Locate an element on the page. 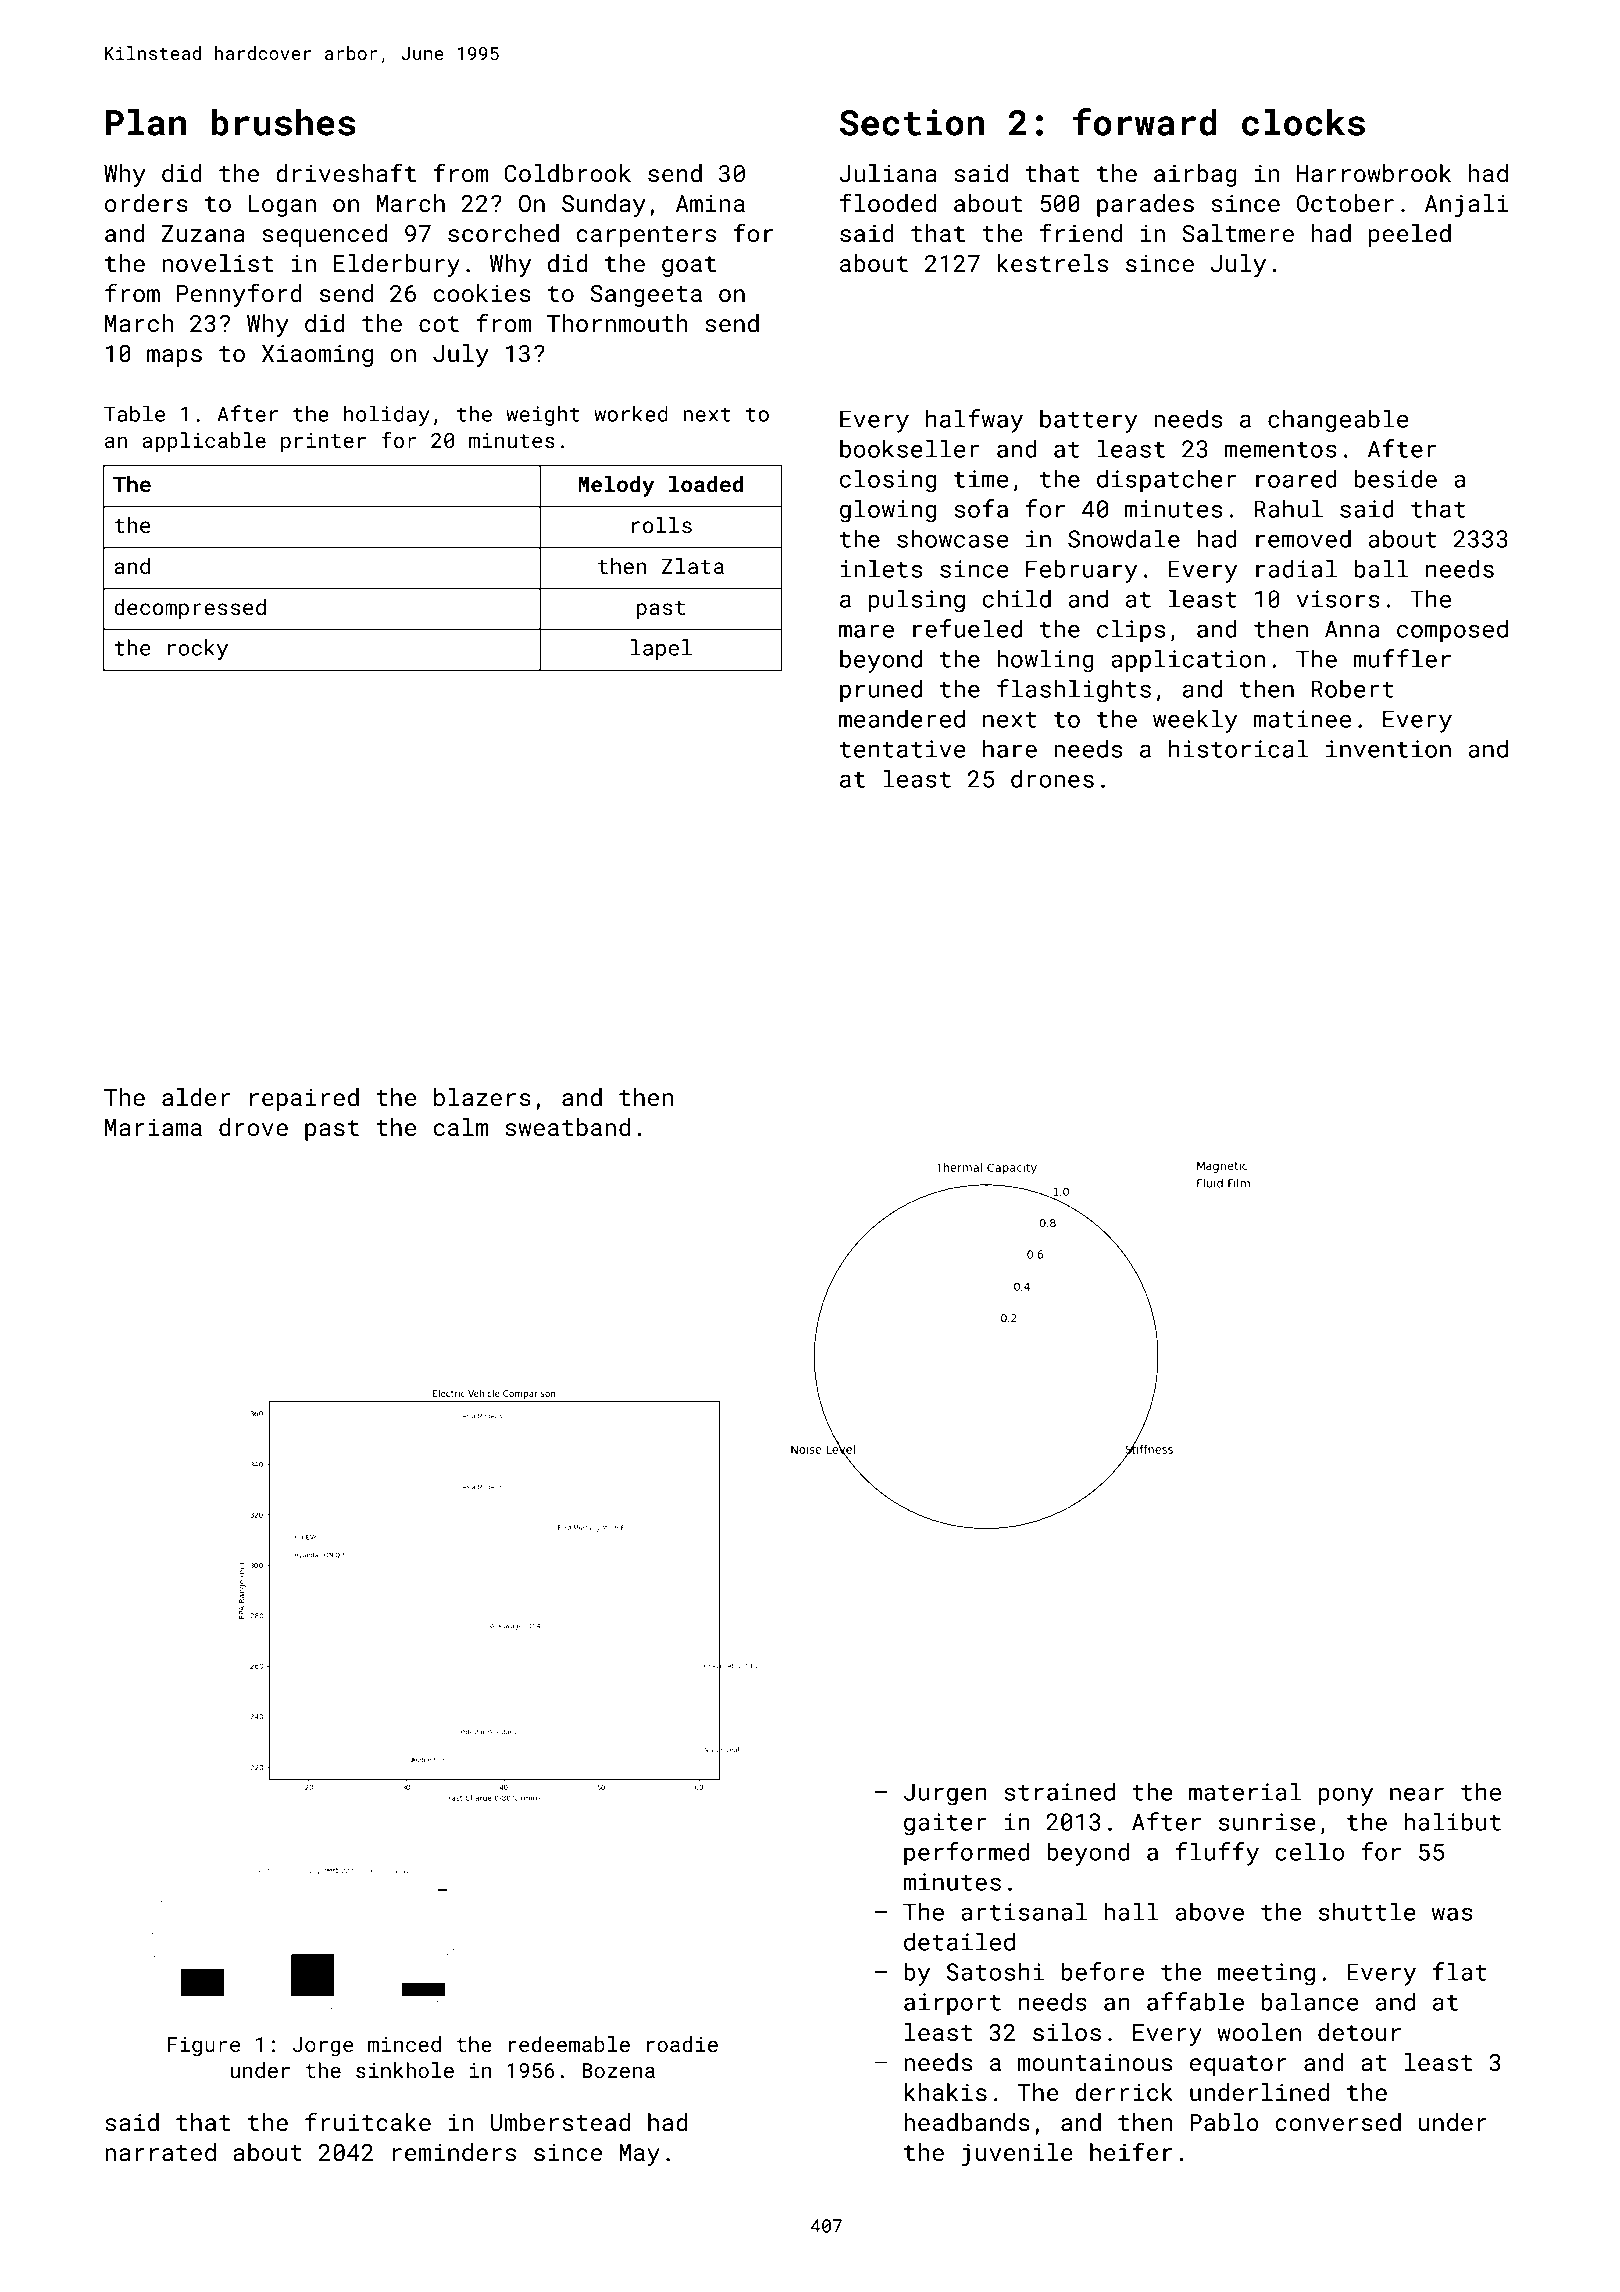  beside is located at coordinates (1395, 478).
